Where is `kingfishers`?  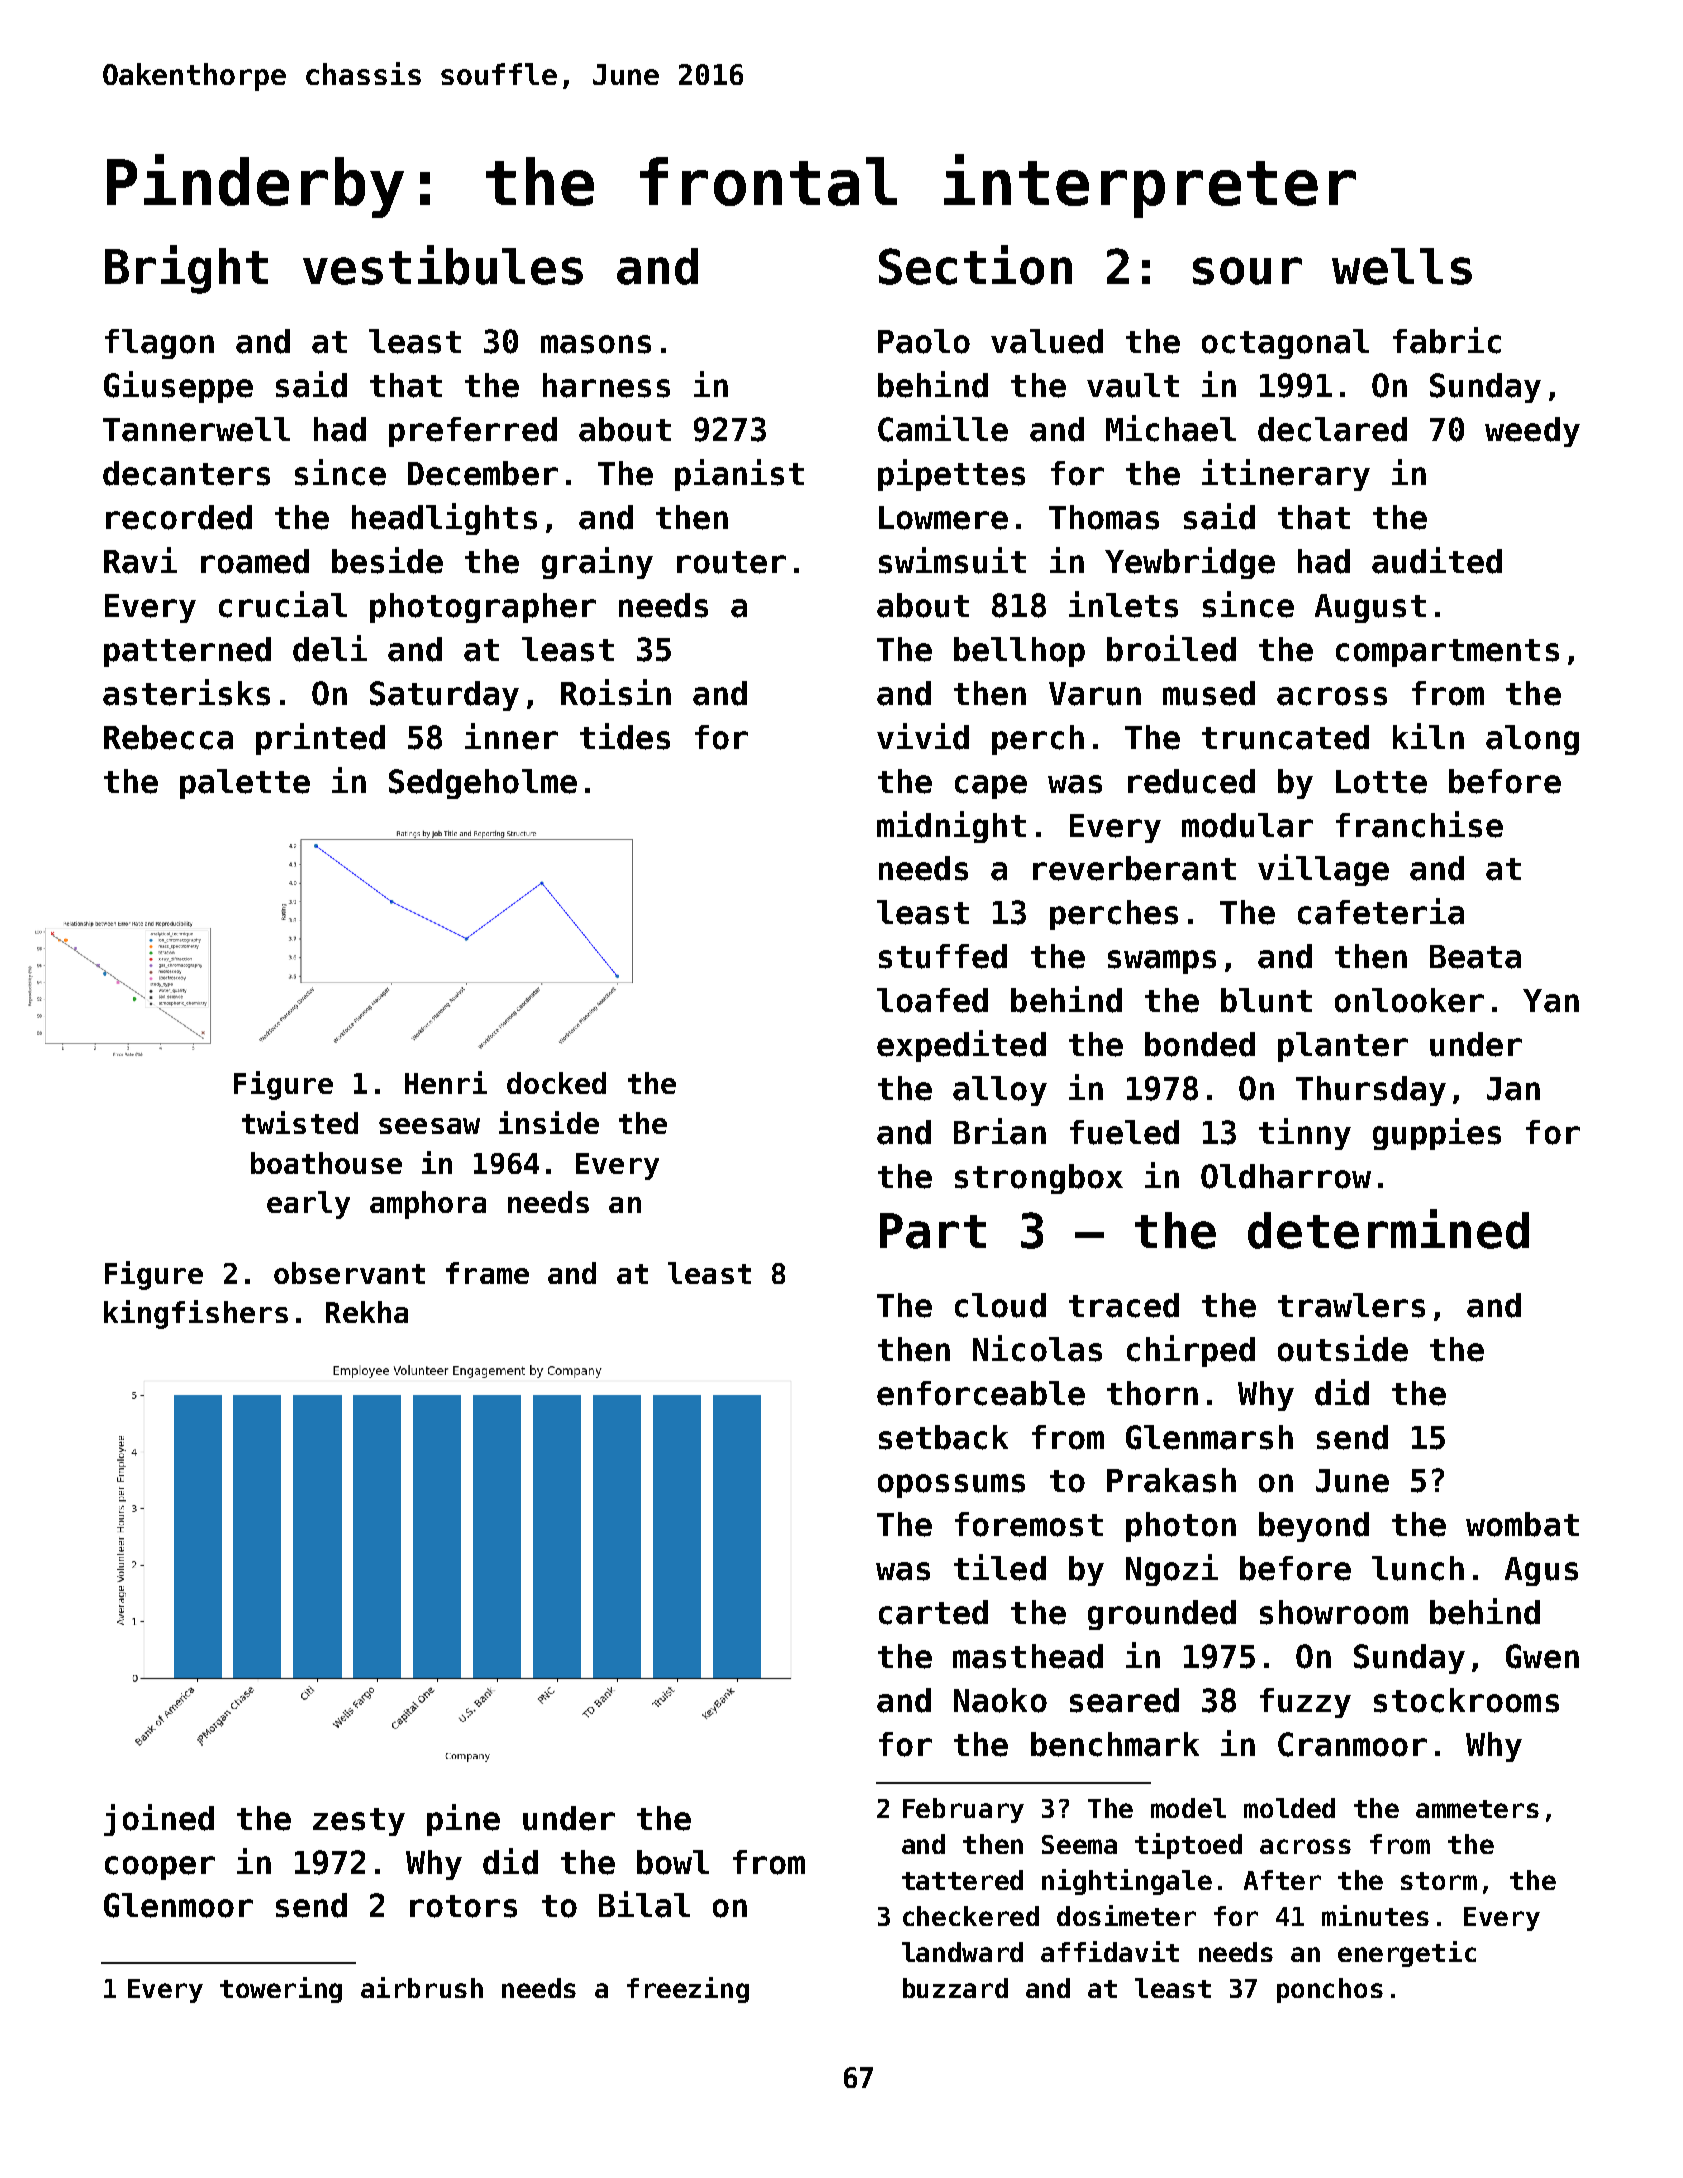 kingfishers is located at coordinates (196, 1314).
